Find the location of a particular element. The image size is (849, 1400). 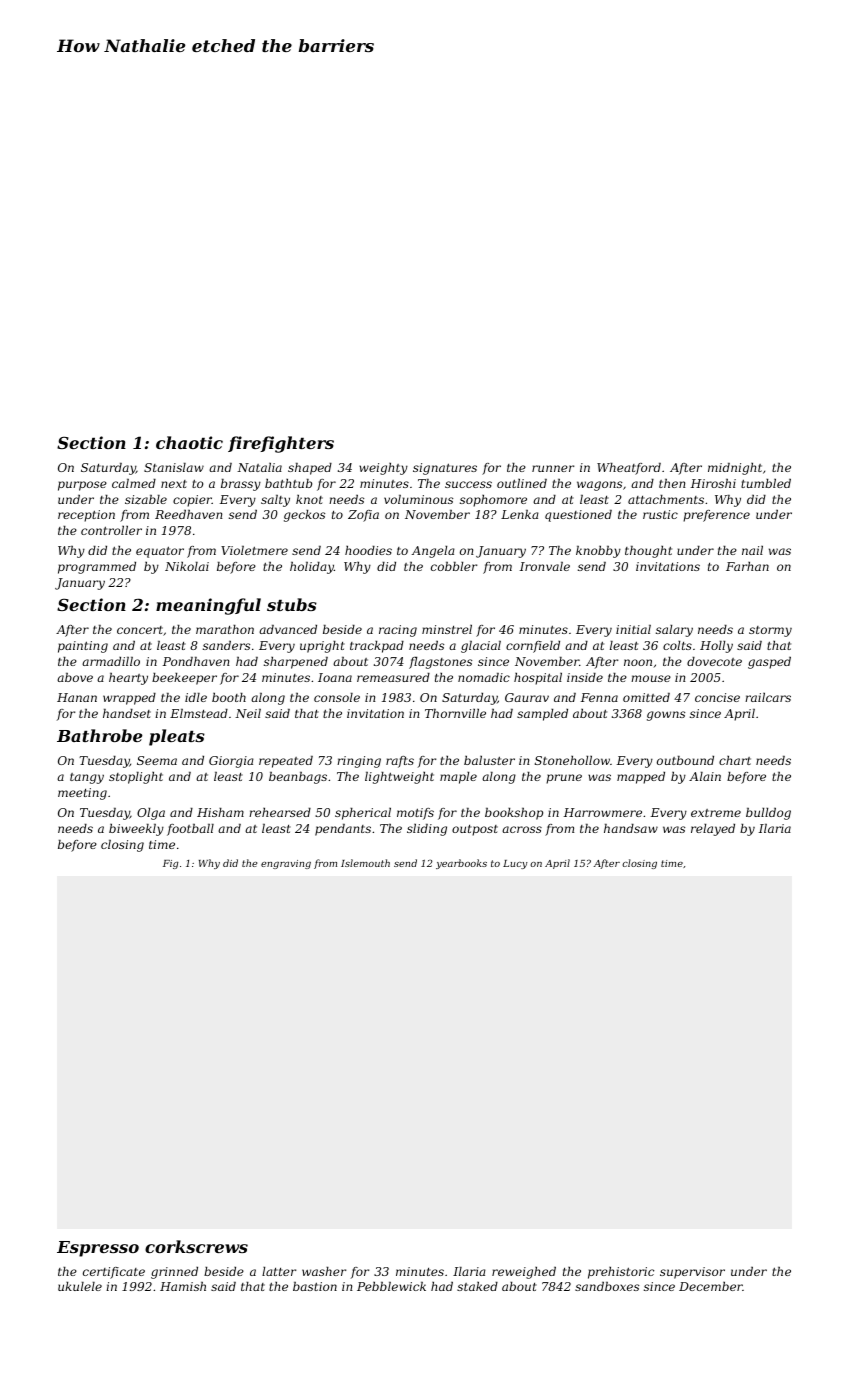

extreme is located at coordinates (716, 813).
